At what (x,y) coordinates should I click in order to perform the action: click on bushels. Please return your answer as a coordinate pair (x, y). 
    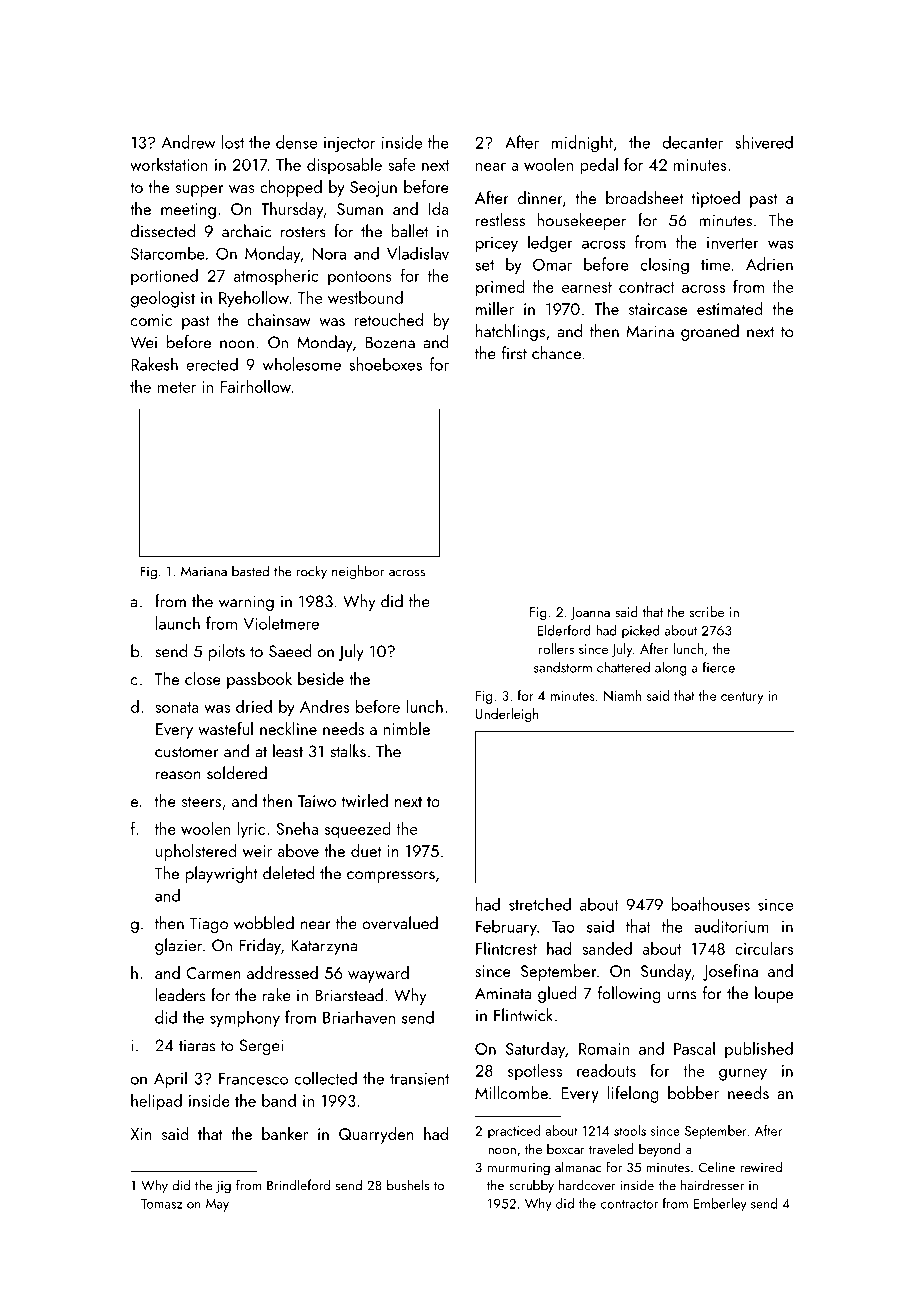
    Looking at the image, I should click on (408, 1185).
